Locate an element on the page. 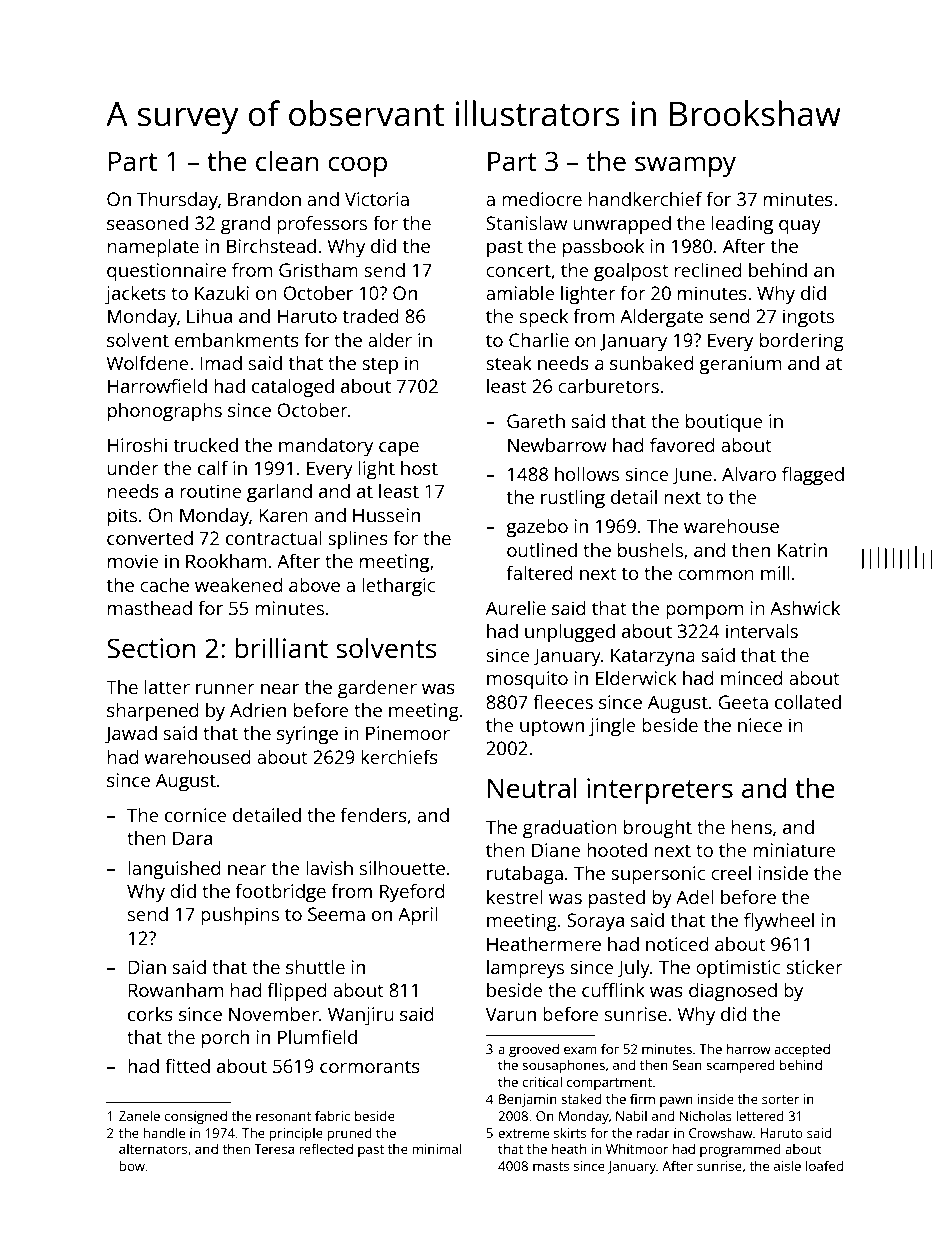  Ashwick is located at coordinates (805, 607).
